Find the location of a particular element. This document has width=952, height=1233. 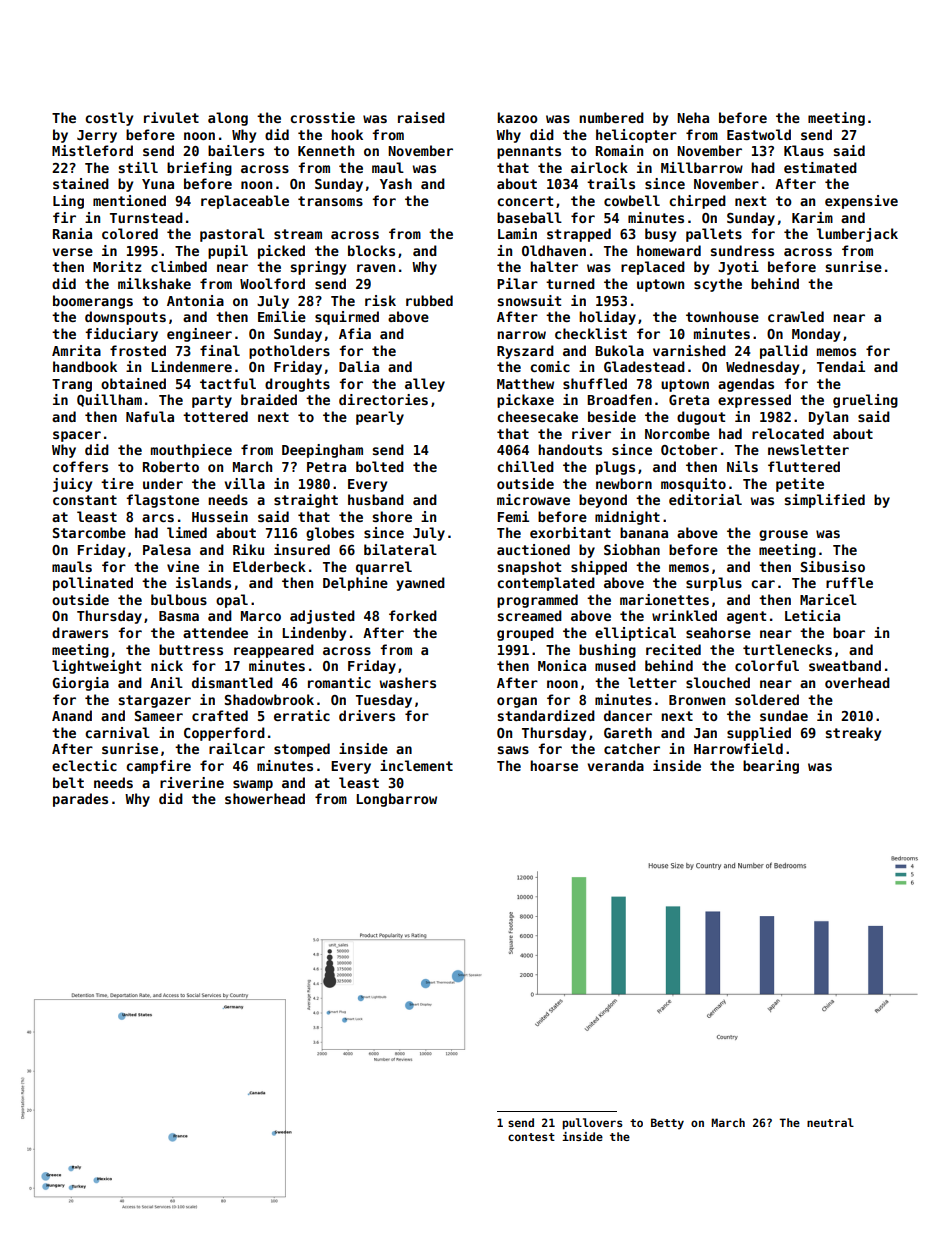

Romain is located at coordinates (619, 150).
